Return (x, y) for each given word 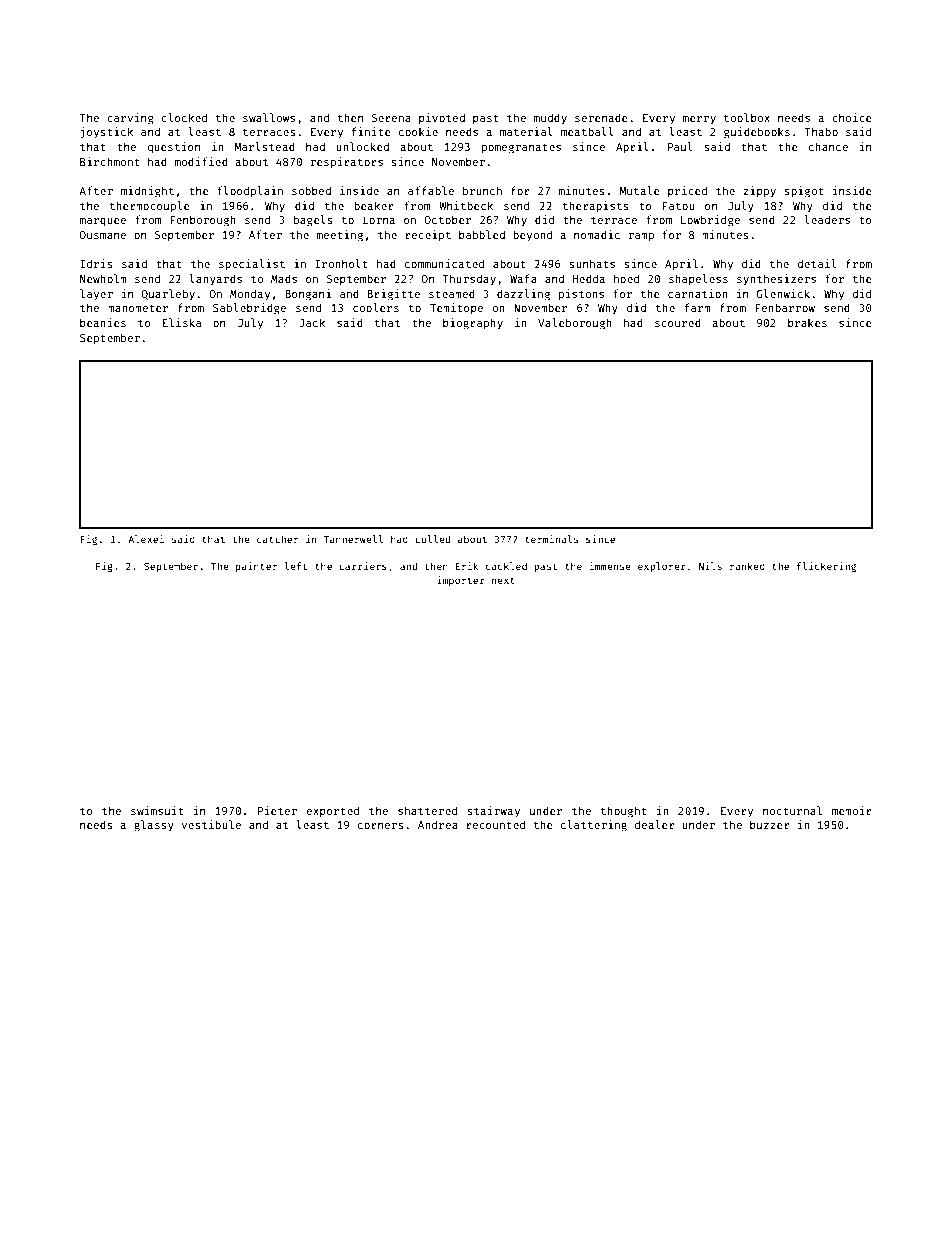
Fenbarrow (785, 307)
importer (461, 581)
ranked (747, 566)
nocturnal (792, 810)
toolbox (747, 117)
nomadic (597, 234)
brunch (482, 190)
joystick (107, 133)
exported (333, 811)
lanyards (216, 279)
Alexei (146, 539)
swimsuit (157, 810)
